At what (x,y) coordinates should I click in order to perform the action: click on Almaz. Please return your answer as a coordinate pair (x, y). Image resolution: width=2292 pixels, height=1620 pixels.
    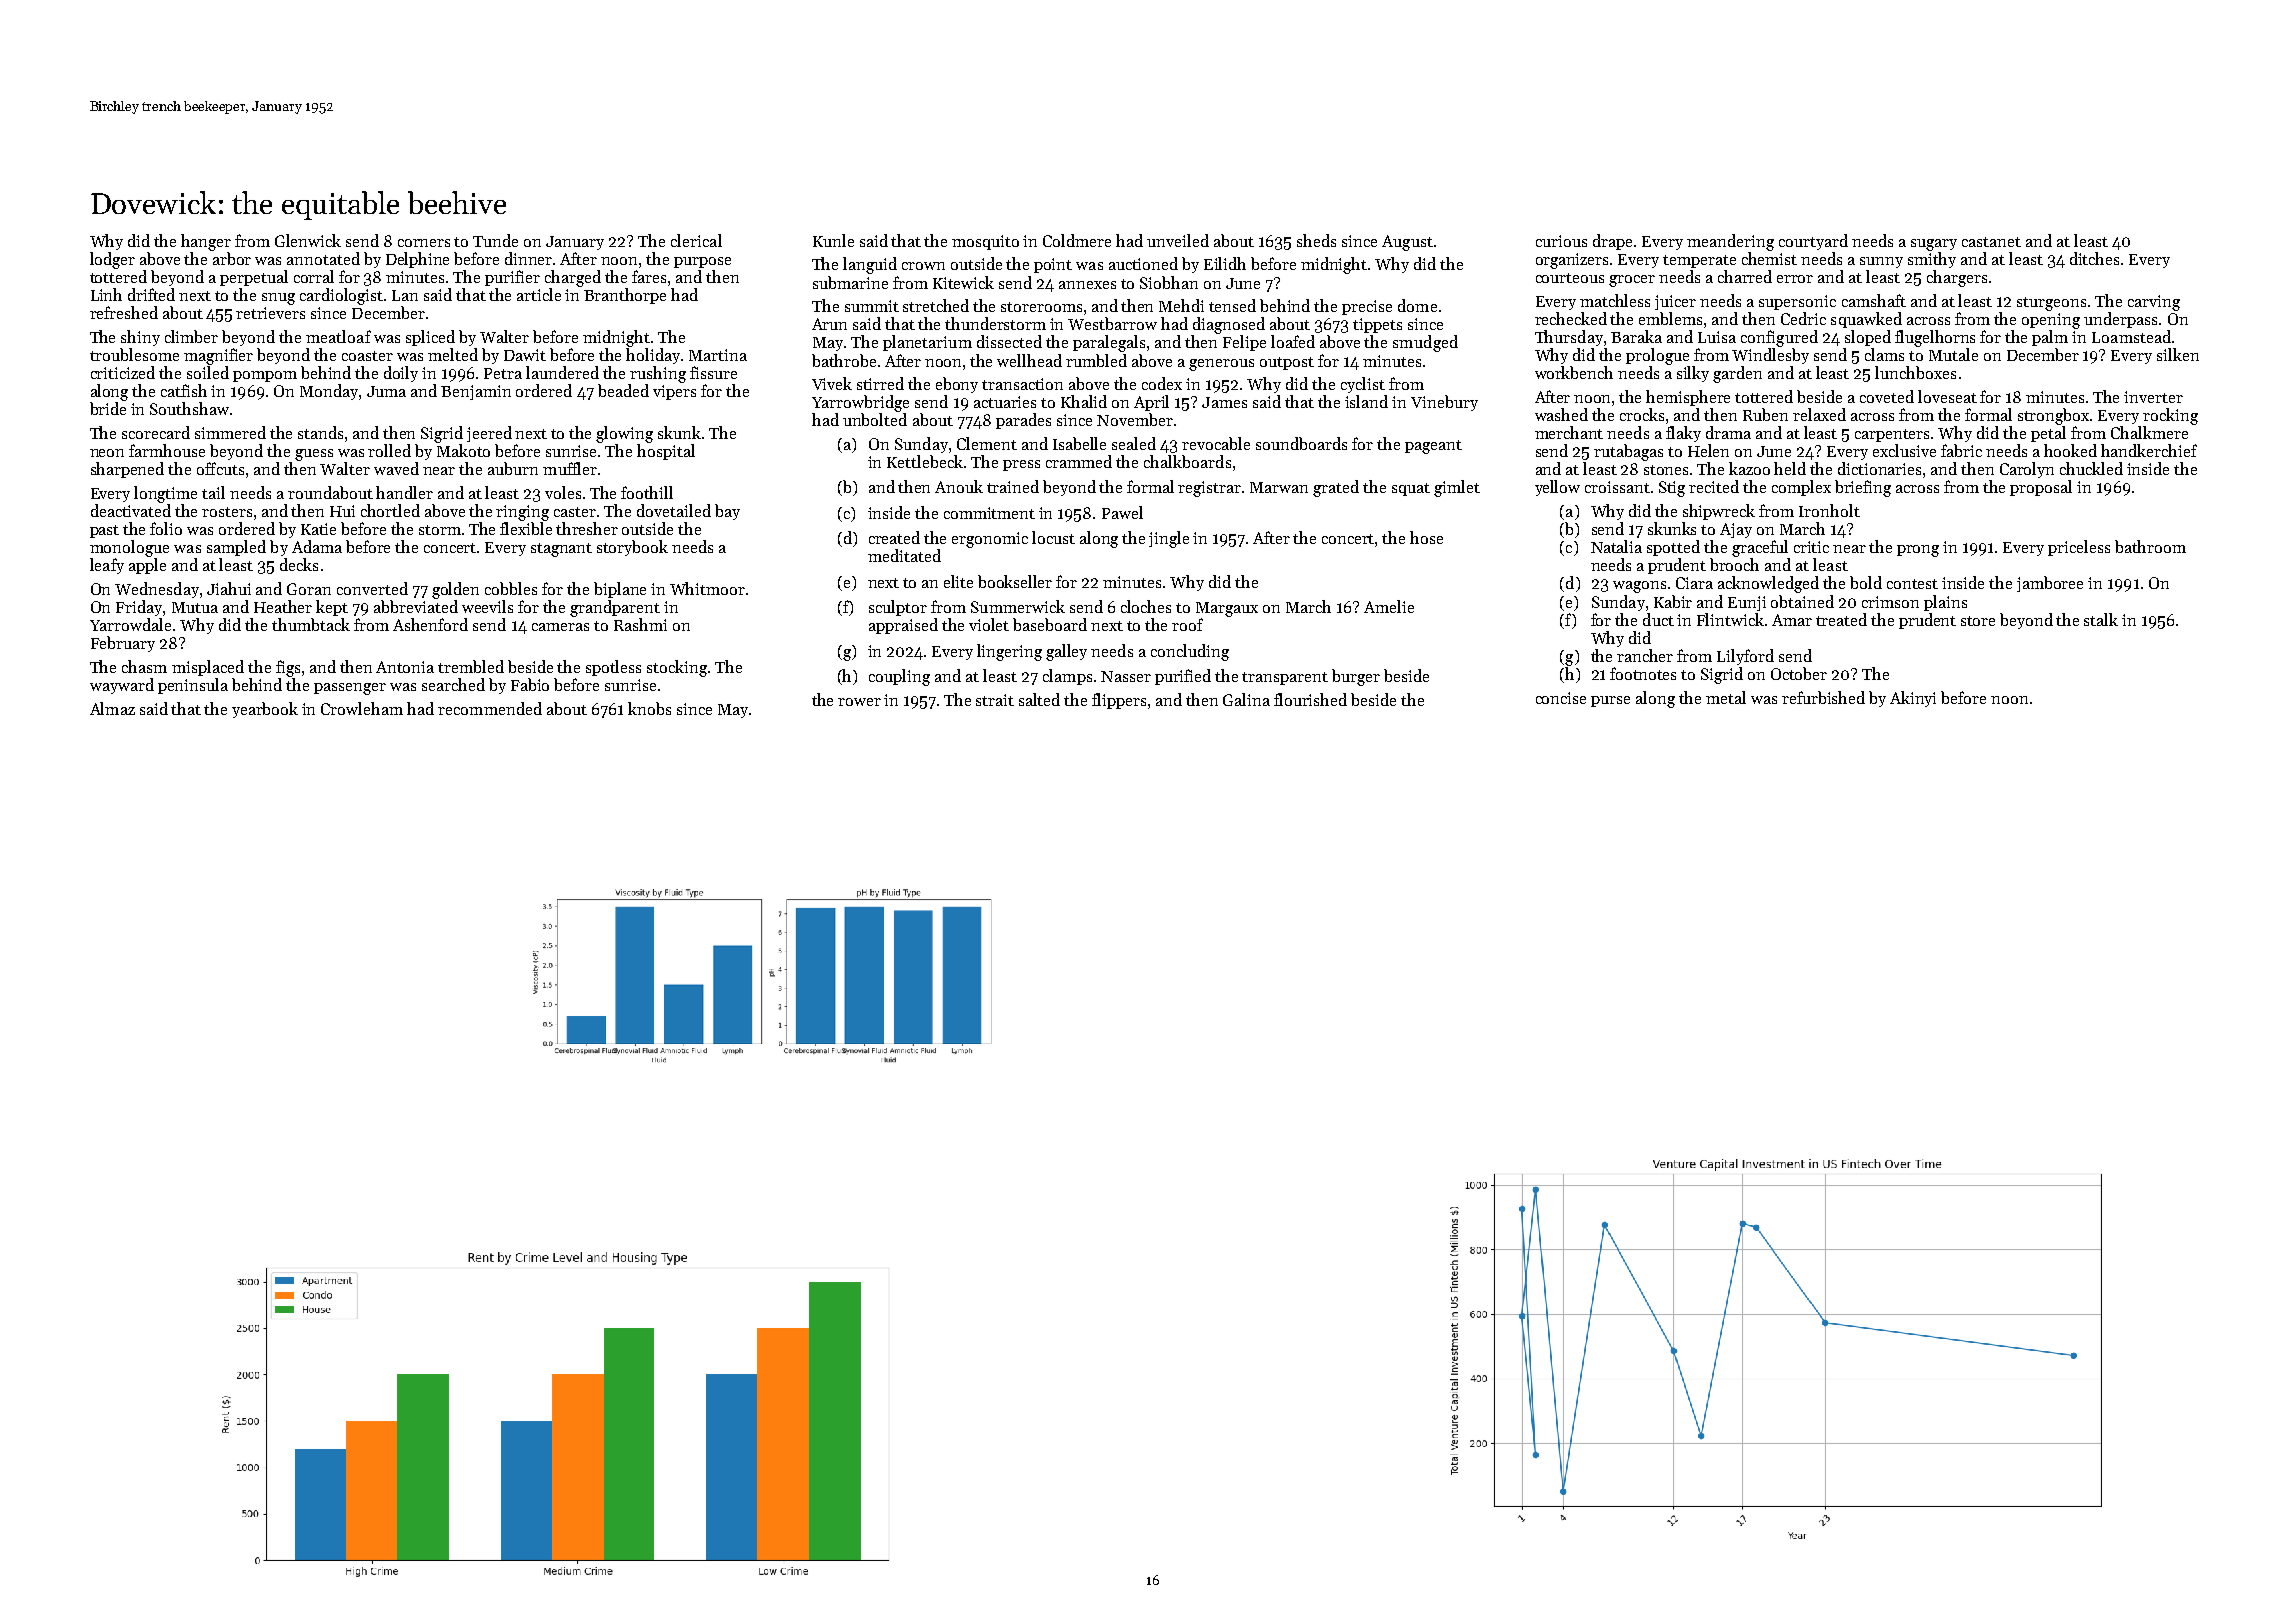
    Looking at the image, I should click on (112, 708).
